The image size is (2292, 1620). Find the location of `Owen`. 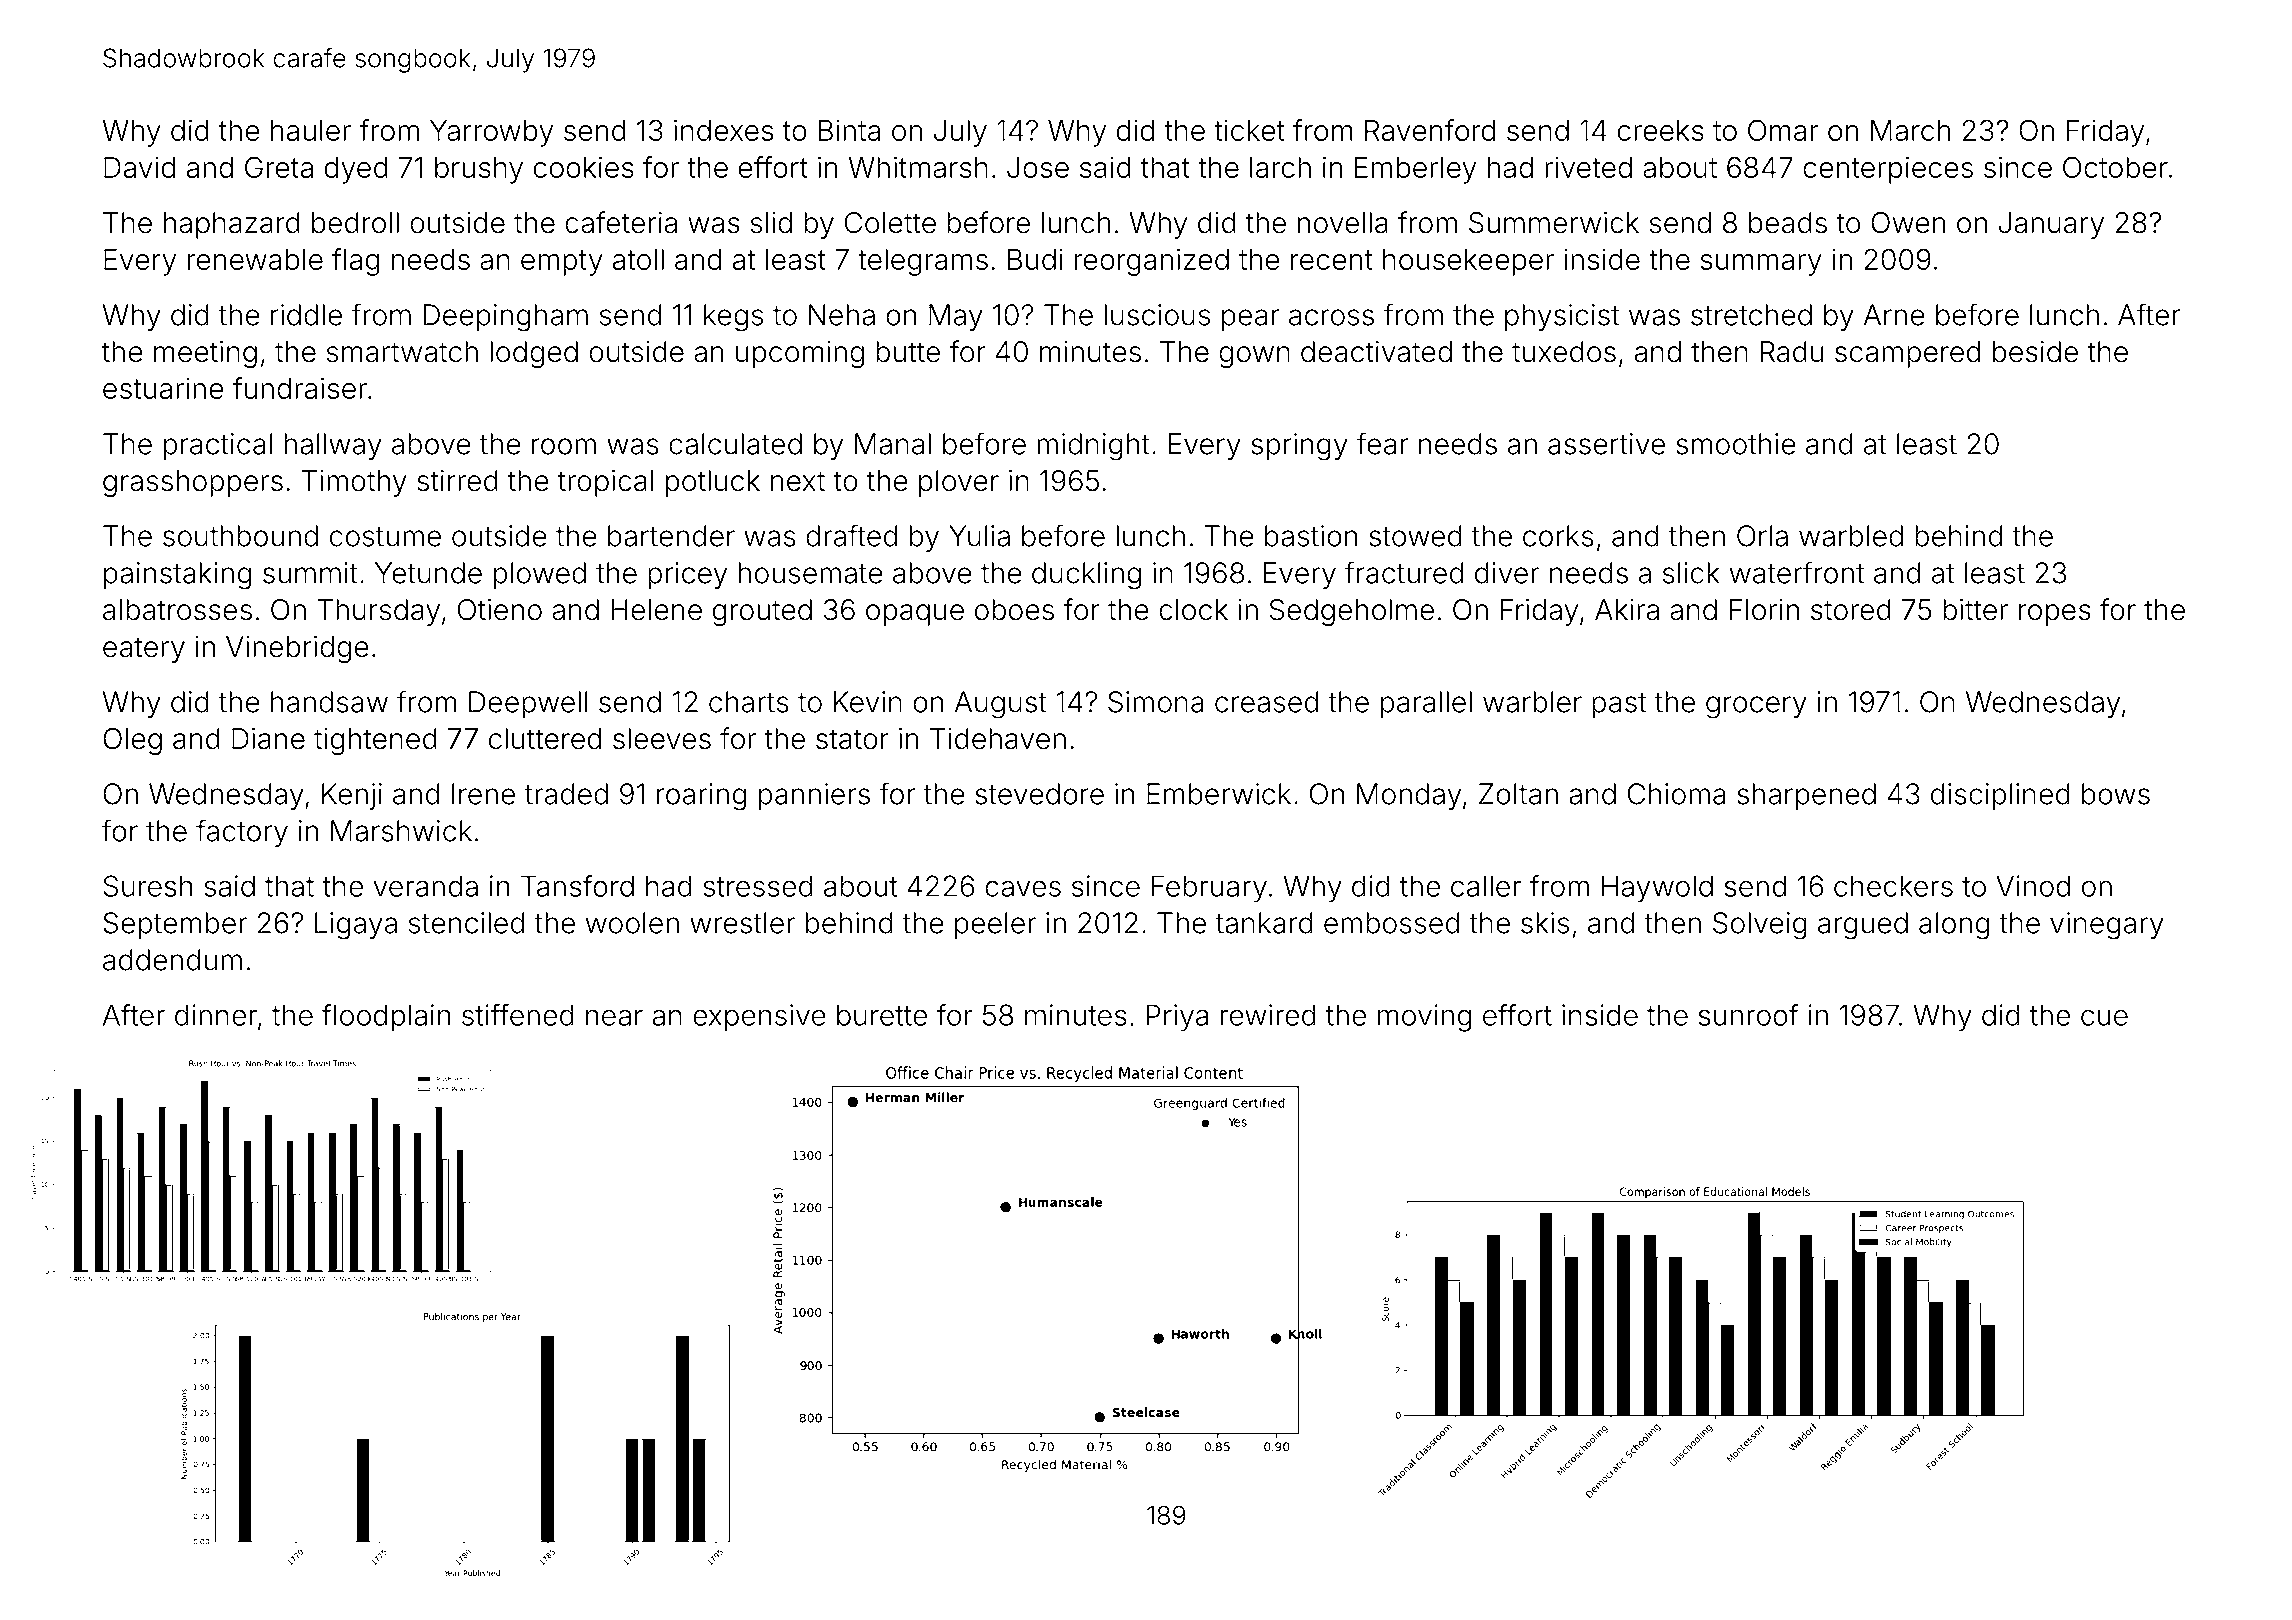

Owen is located at coordinates (1908, 223).
